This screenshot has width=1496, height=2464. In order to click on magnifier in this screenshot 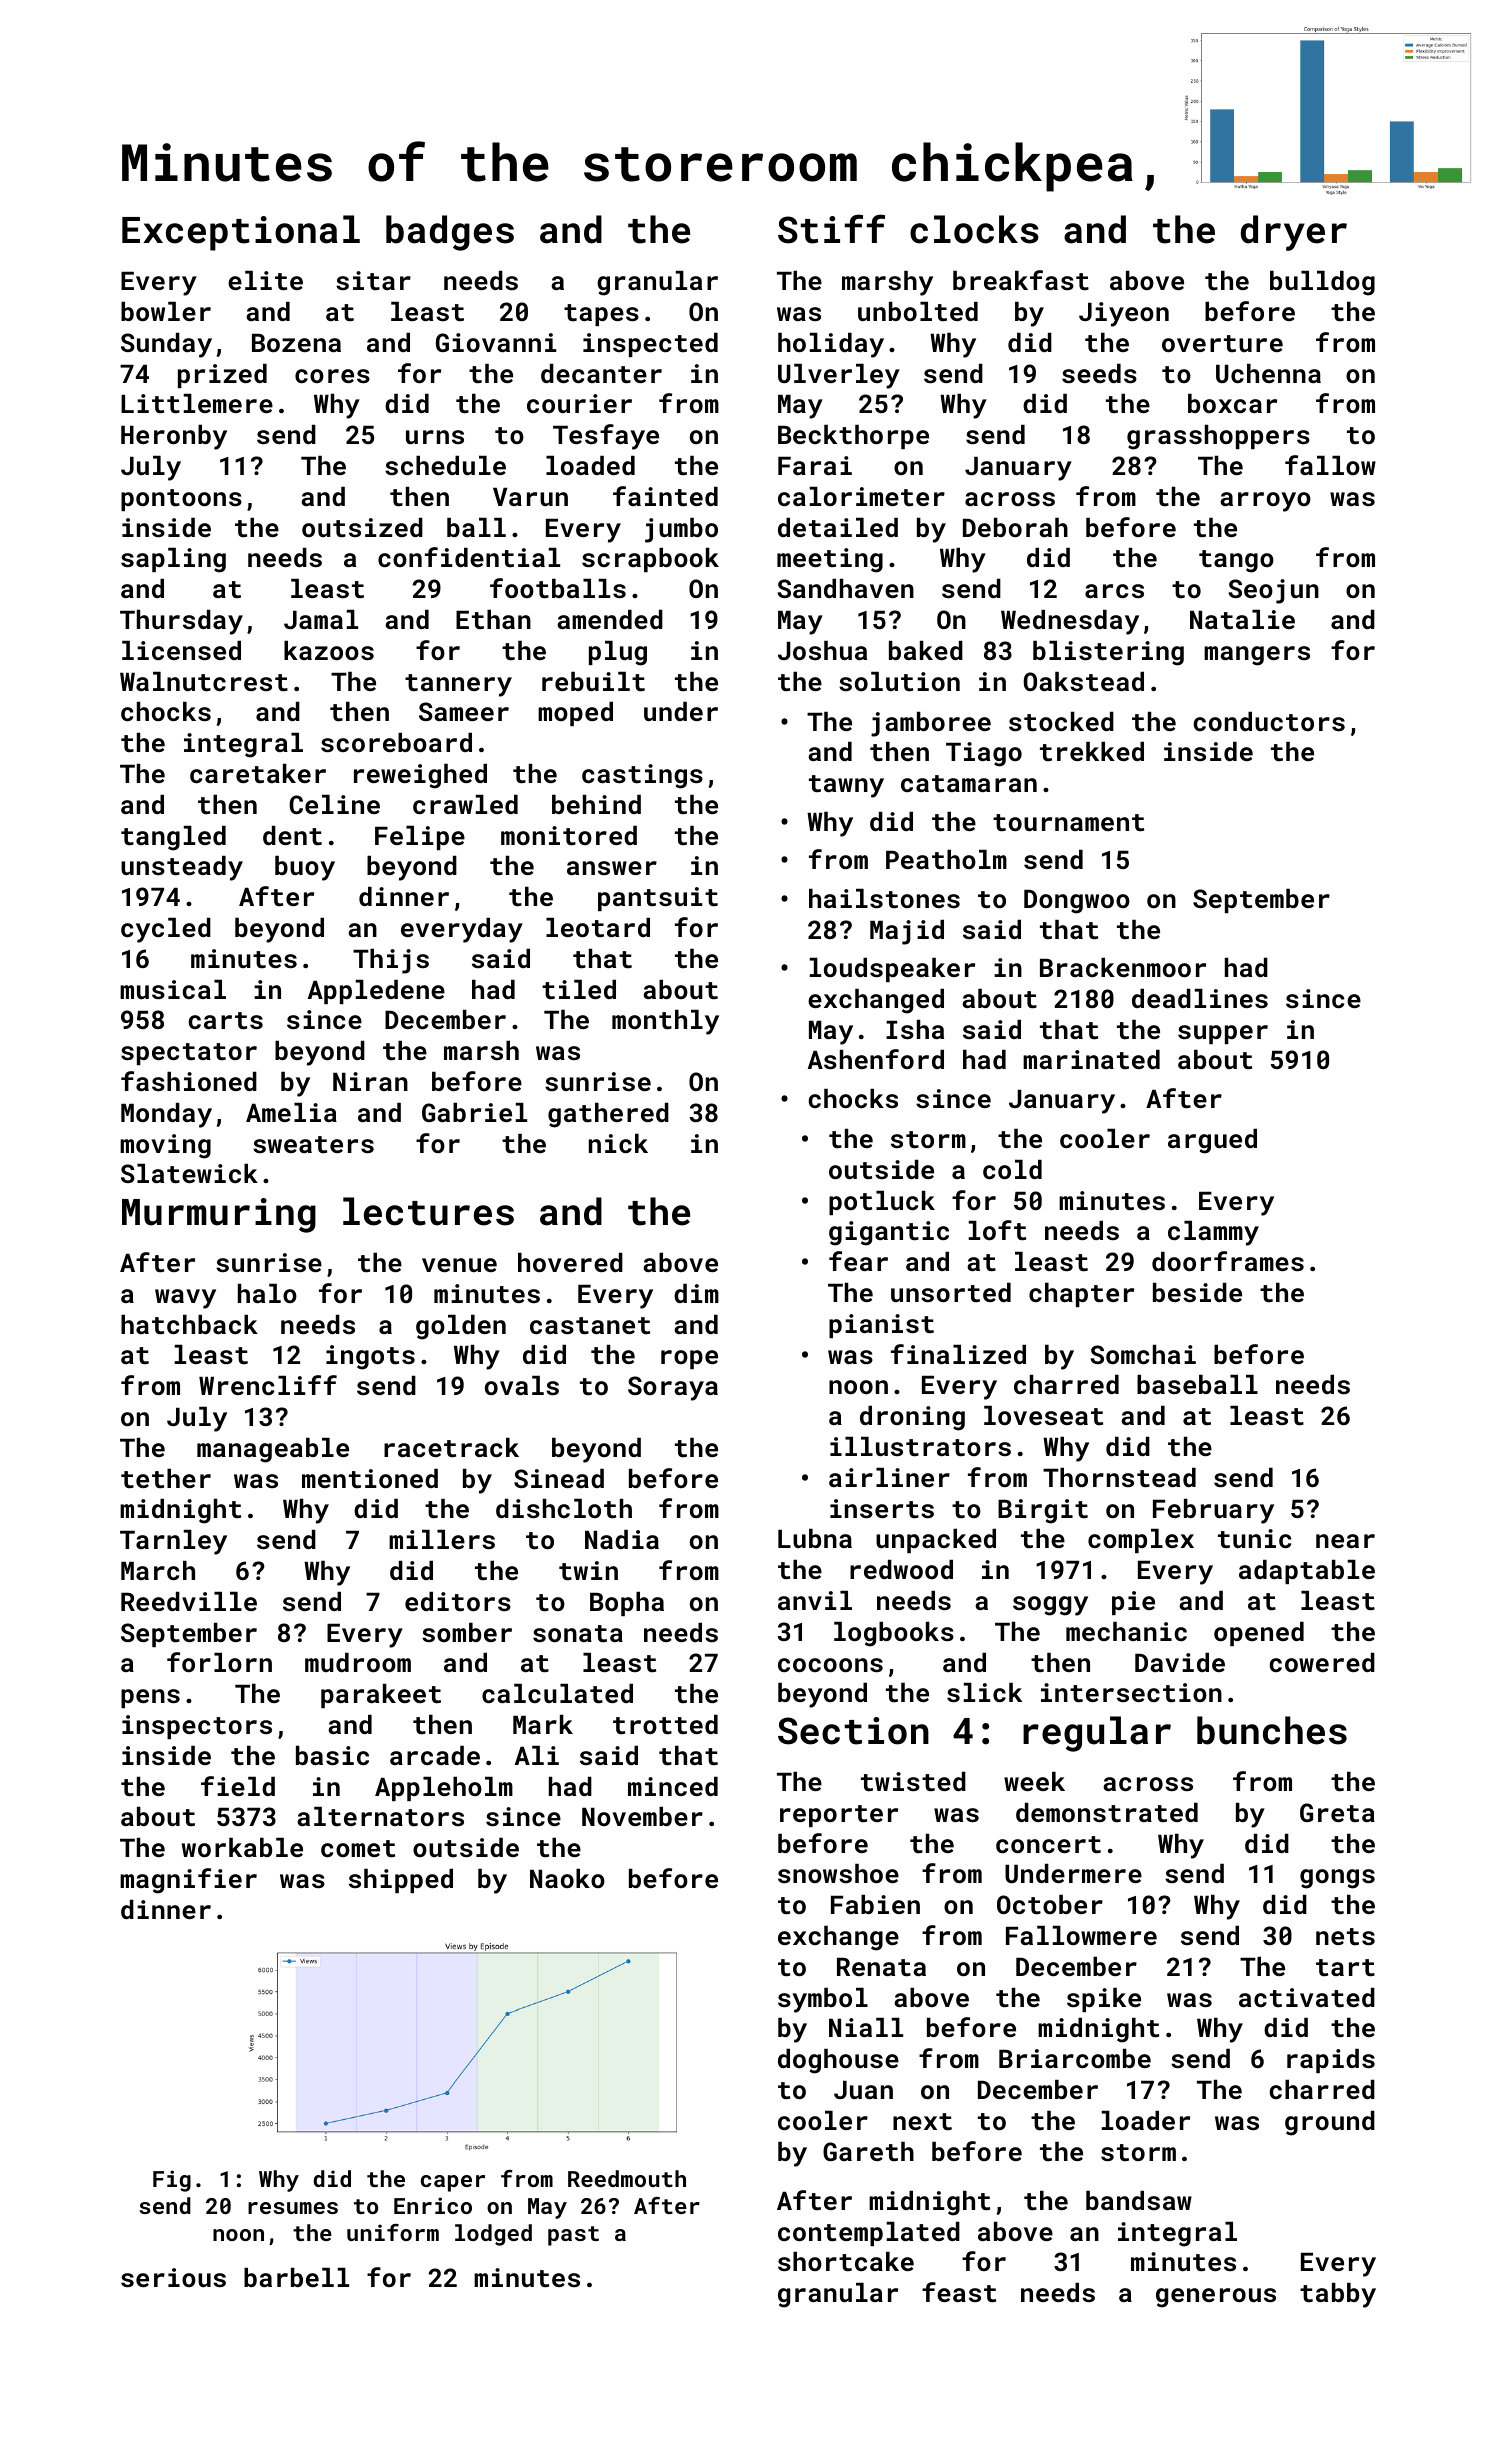, I will do `click(188, 1881)`.
